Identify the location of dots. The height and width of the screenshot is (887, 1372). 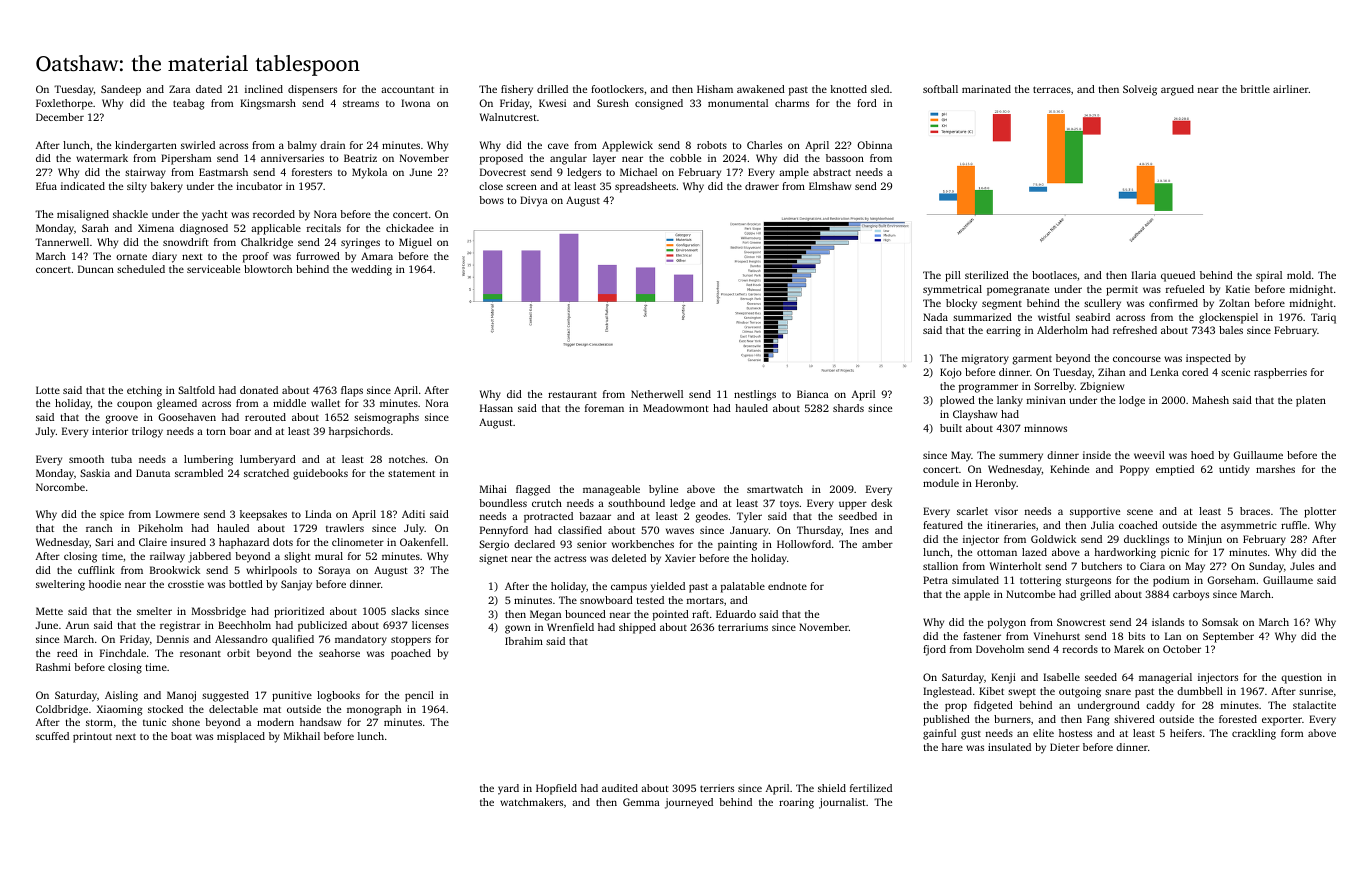
(283, 542).
